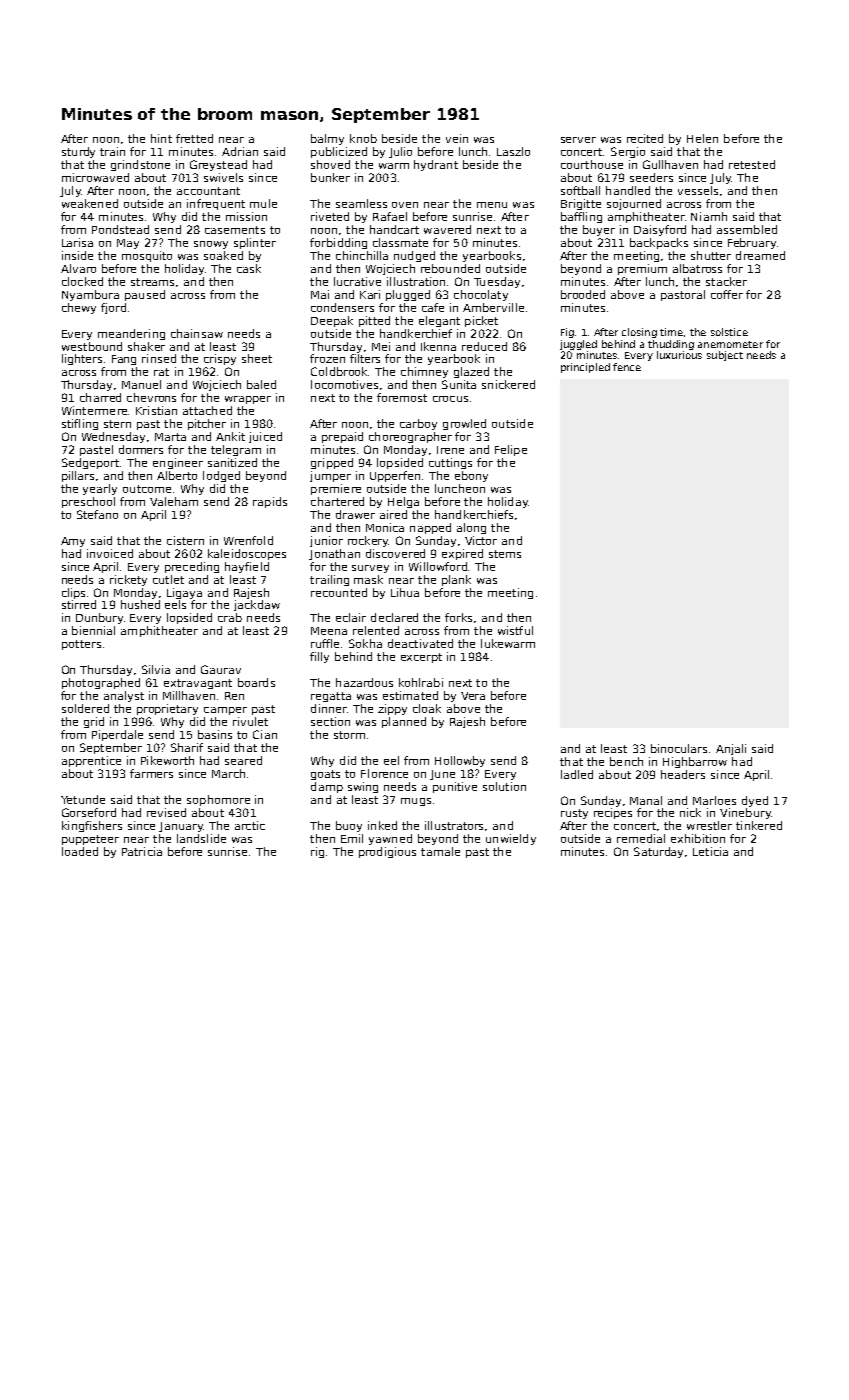 Image resolution: width=849 pixels, height=1400 pixels. Describe the element at coordinates (440, 851) in the screenshot. I see `tamale` at that location.
